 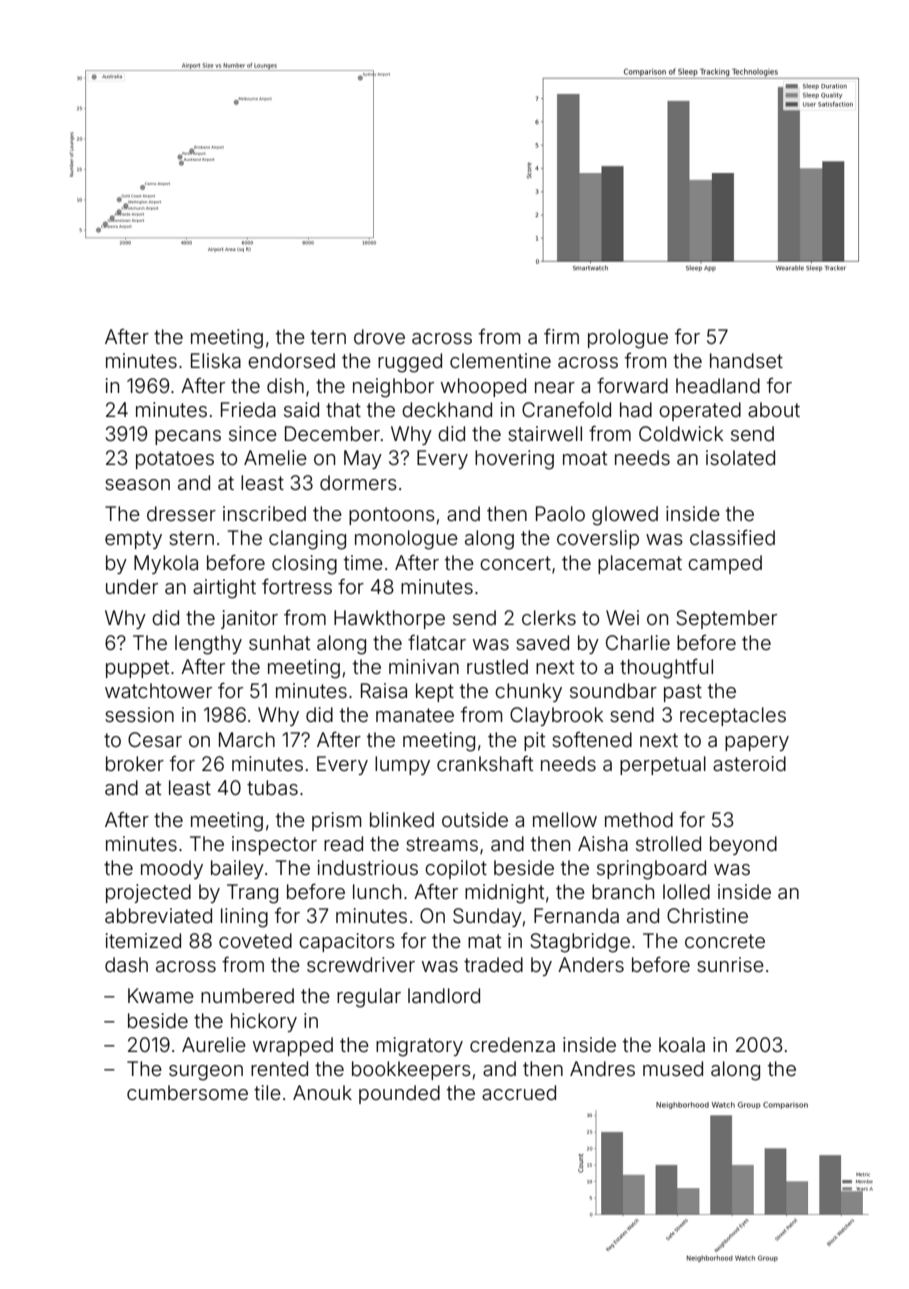 I want to click on camped, so click(x=725, y=564).
